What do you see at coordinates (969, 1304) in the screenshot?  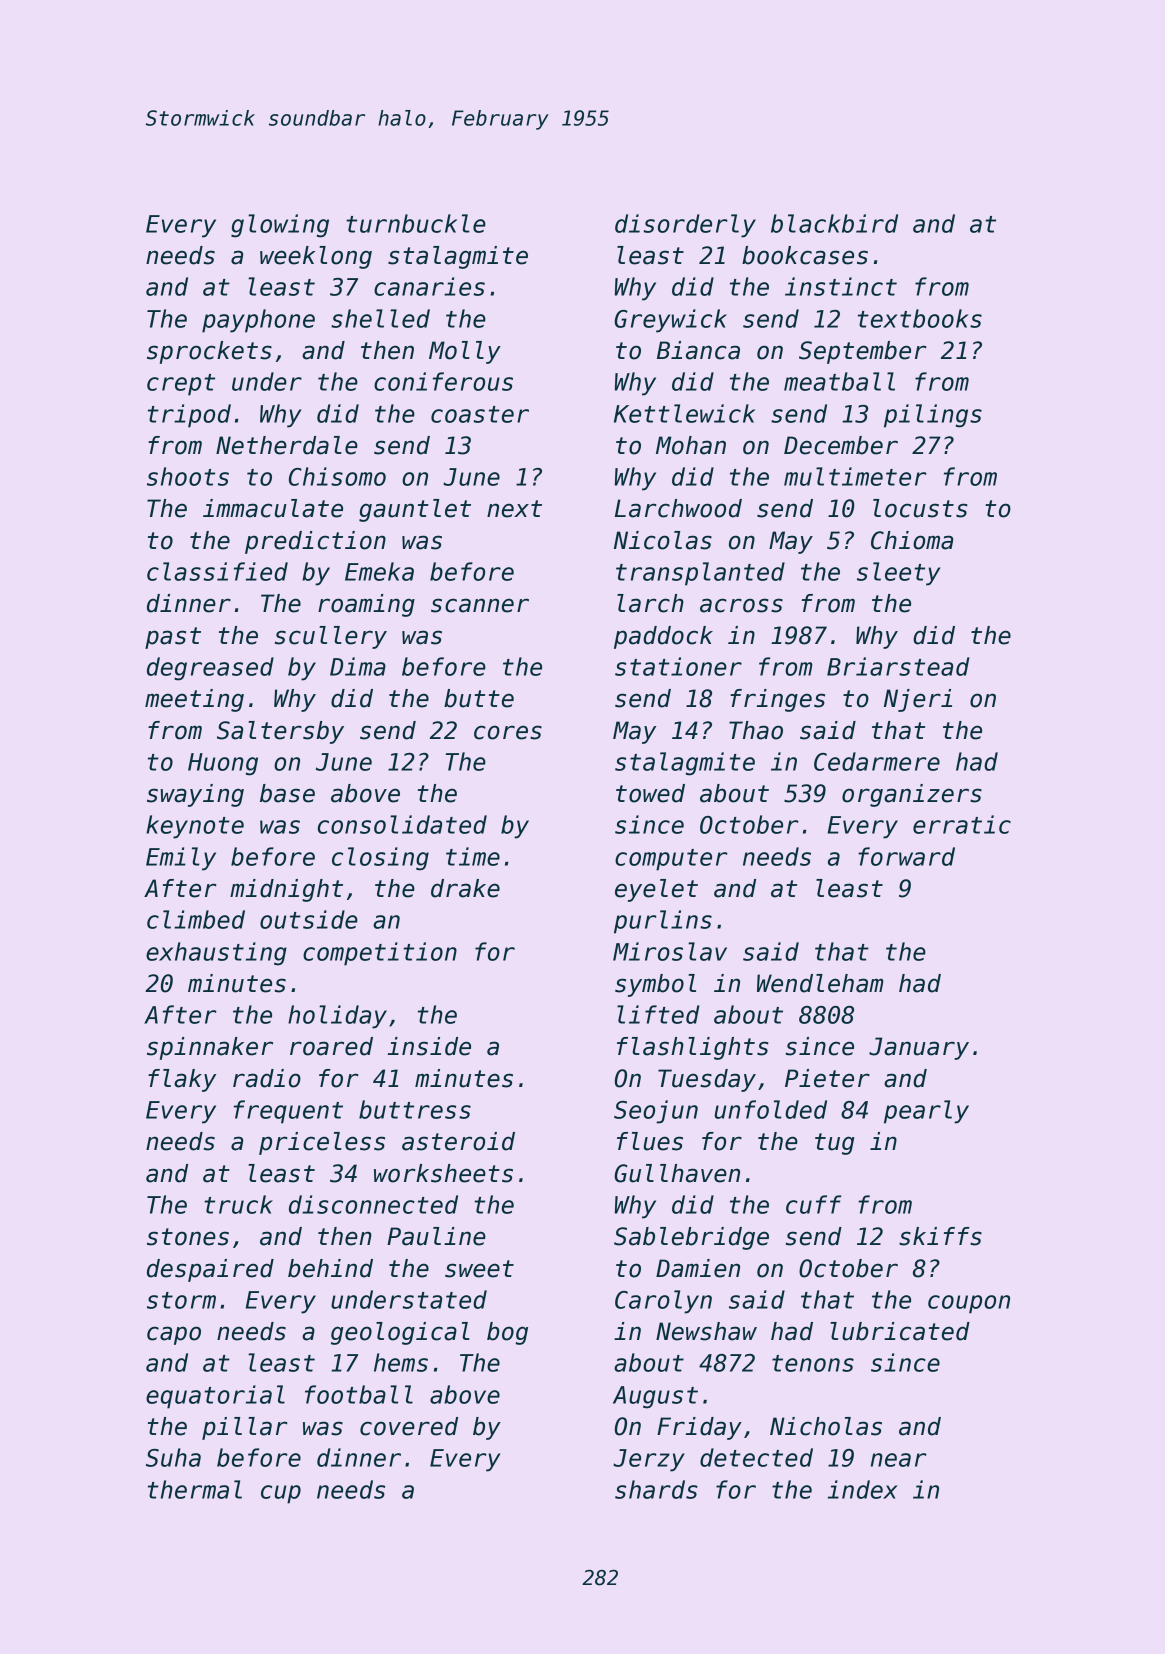 I see `coupon` at bounding box center [969, 1304].
